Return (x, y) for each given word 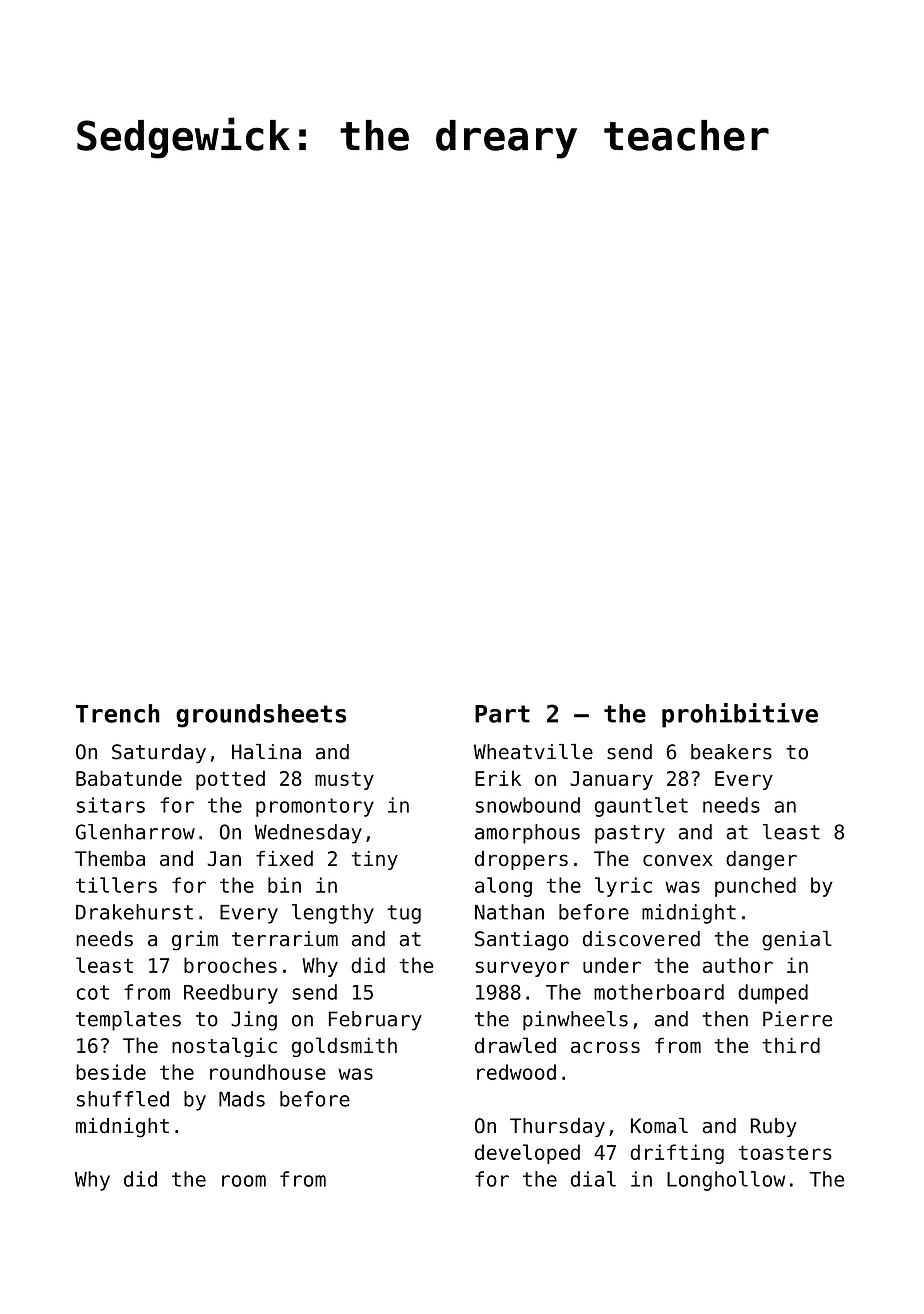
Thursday (557, 1127)
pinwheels (575, 1021)
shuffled (123, 1099)
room (244, 1181)
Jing (254, 1021)
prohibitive (740, 715)
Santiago (522, 941)
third (791, 1045)
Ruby (774, 1127)
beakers (731, 752)
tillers (116, 885)
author (738, 965)
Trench (118, 713)
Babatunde (129, 778)
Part (502, 714)
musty (344, 781)
